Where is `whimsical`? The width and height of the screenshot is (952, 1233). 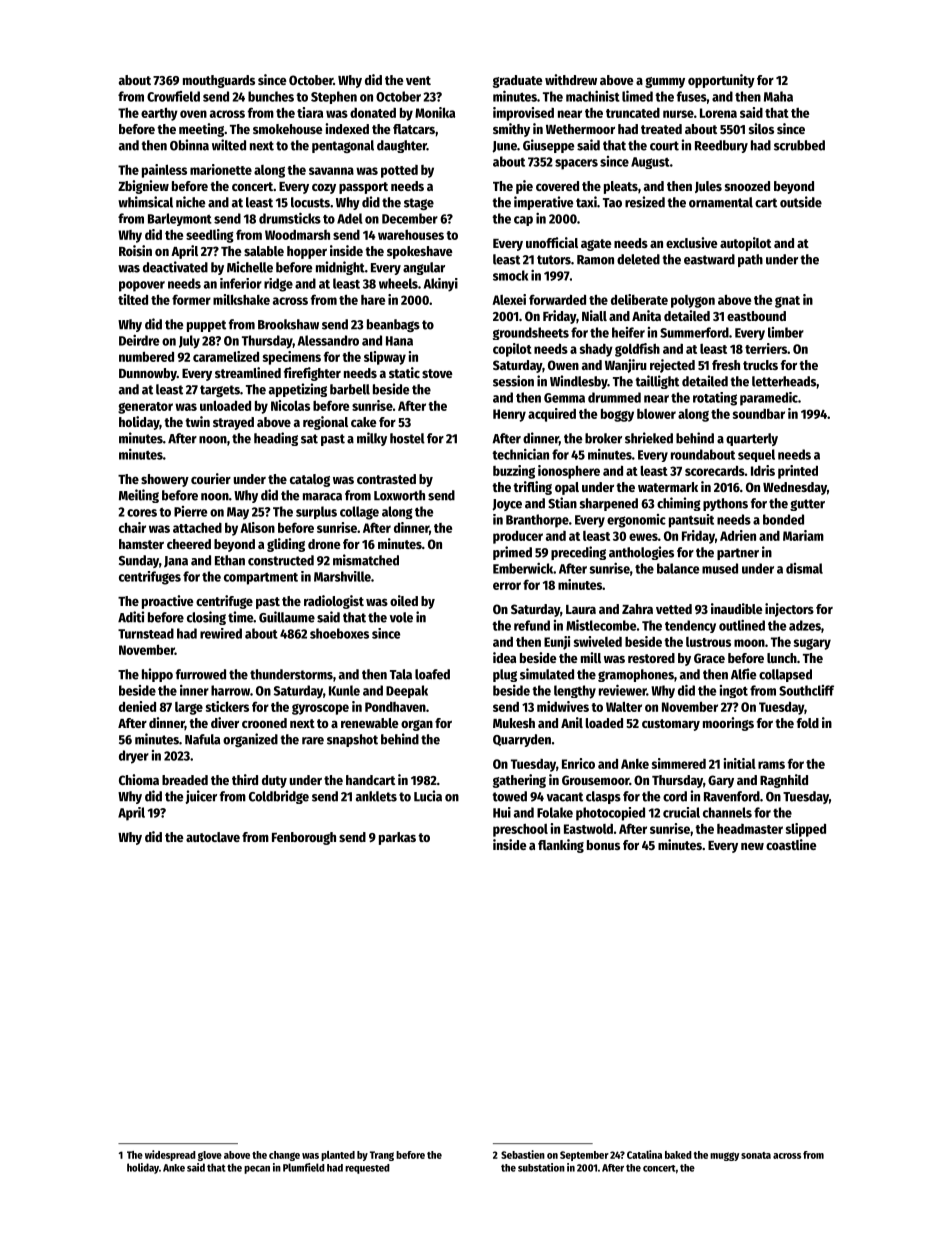 whimsical is located at coordinates (145, 202).
